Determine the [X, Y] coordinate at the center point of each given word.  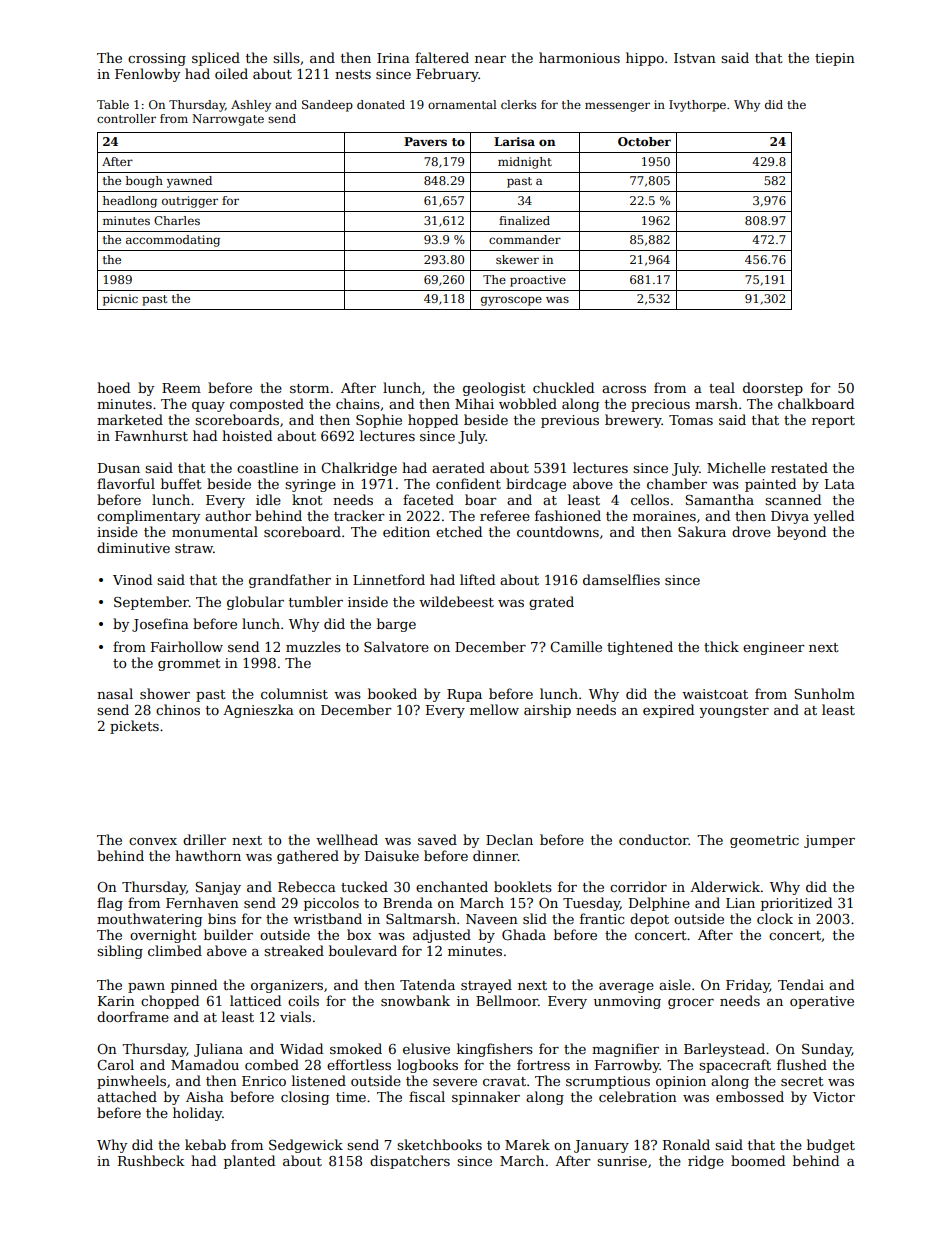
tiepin [835, 59]
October [644, 141]
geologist [494, 389]
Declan [509, 839]
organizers [287, 986]
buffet [181, 483]
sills [286, 57]
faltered [442, 57]
